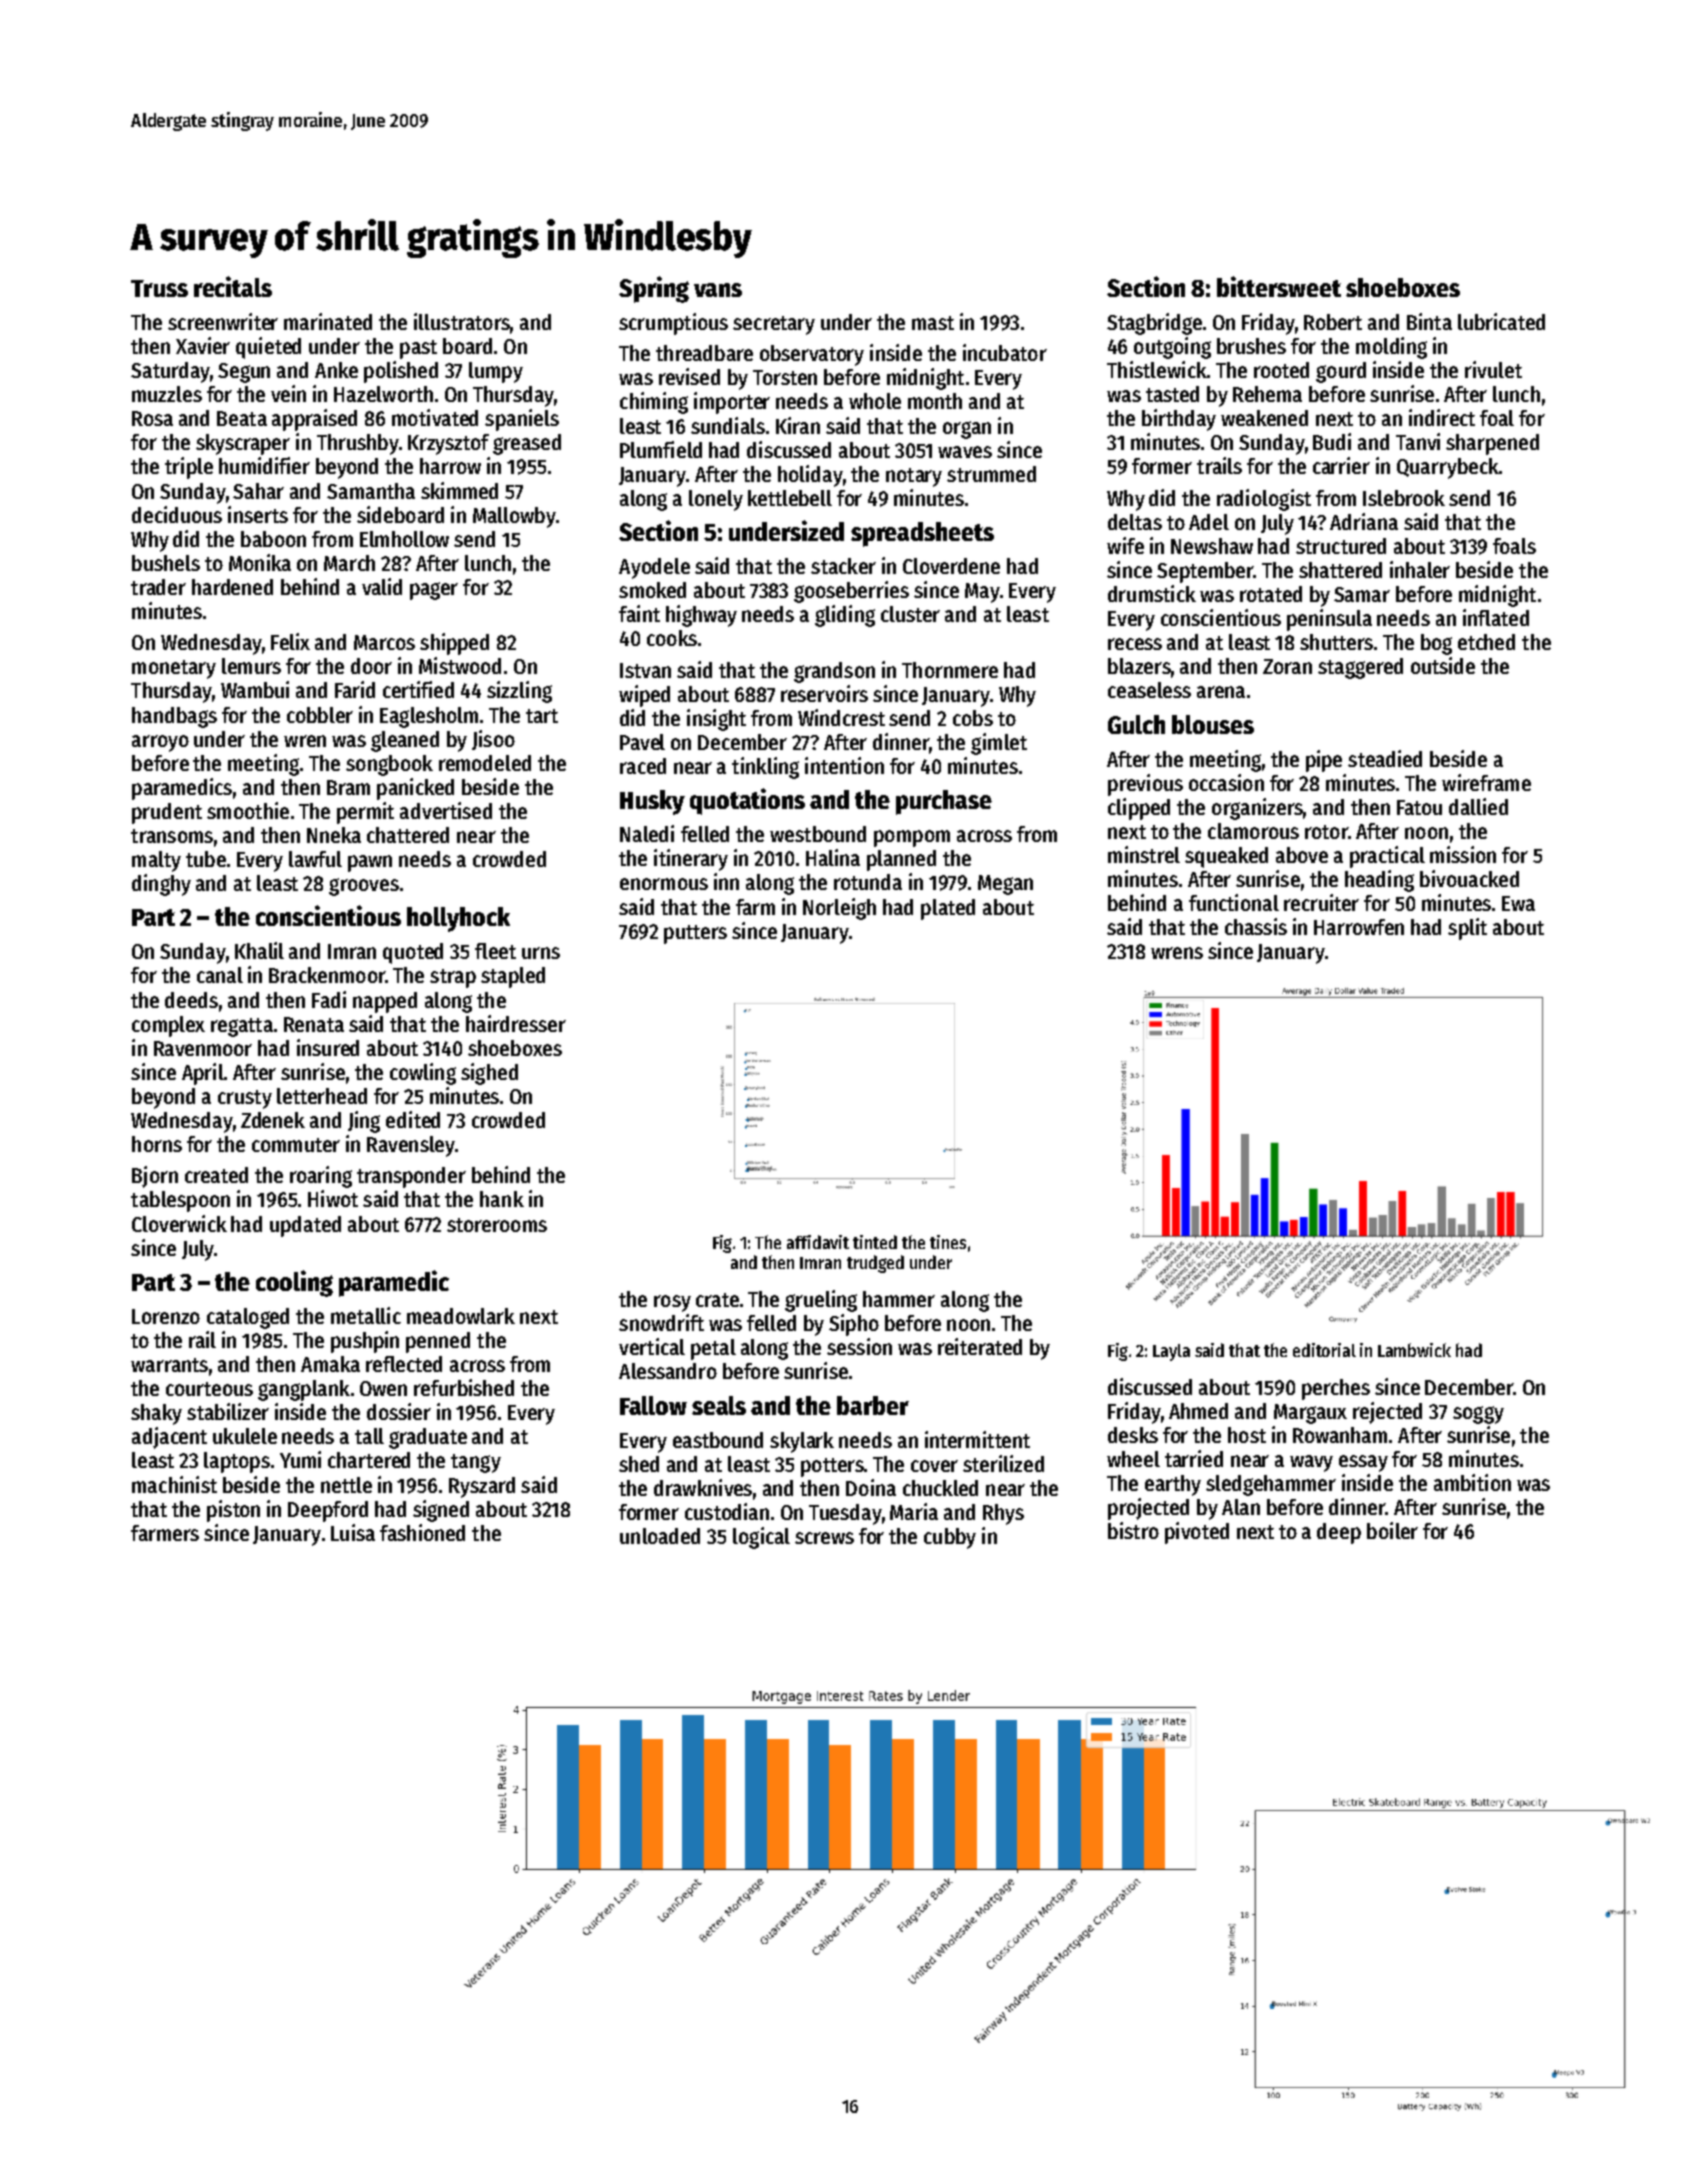 This screenshot has height=2178, width=1683. I want to click on smoothie, so click(248, 810).
